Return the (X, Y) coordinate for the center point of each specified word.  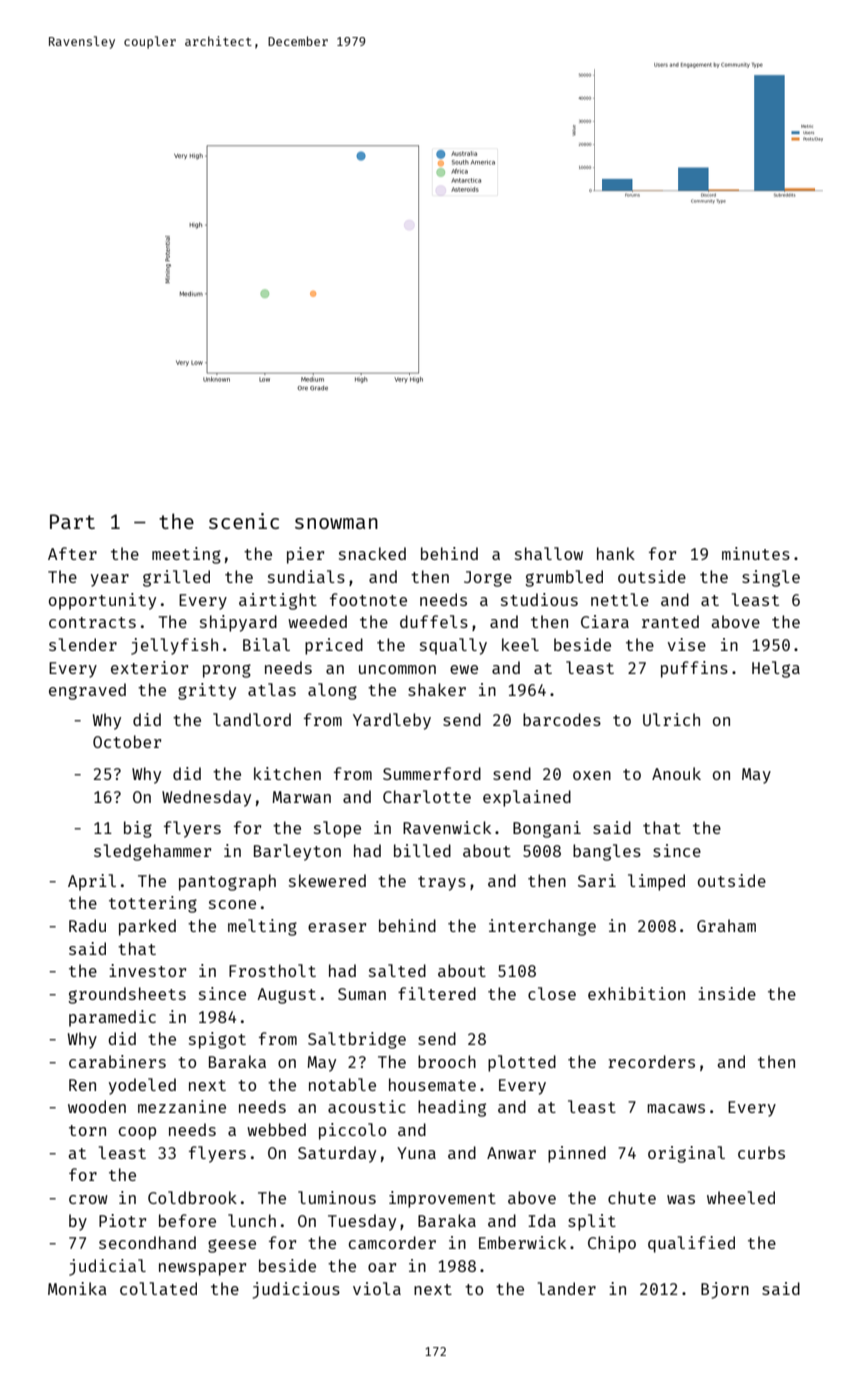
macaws (676, 1108)
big (138, 829)
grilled (176, 578)
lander (567, 1288)
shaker (437, 689)
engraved (87, 691)
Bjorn (725, 1290)
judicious (296, 1290)
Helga (776, 669)
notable (342, 1084)
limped (656, 882)
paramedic (112, 1018)
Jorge (488, 579)
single (771, 578)
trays (442, 883)
